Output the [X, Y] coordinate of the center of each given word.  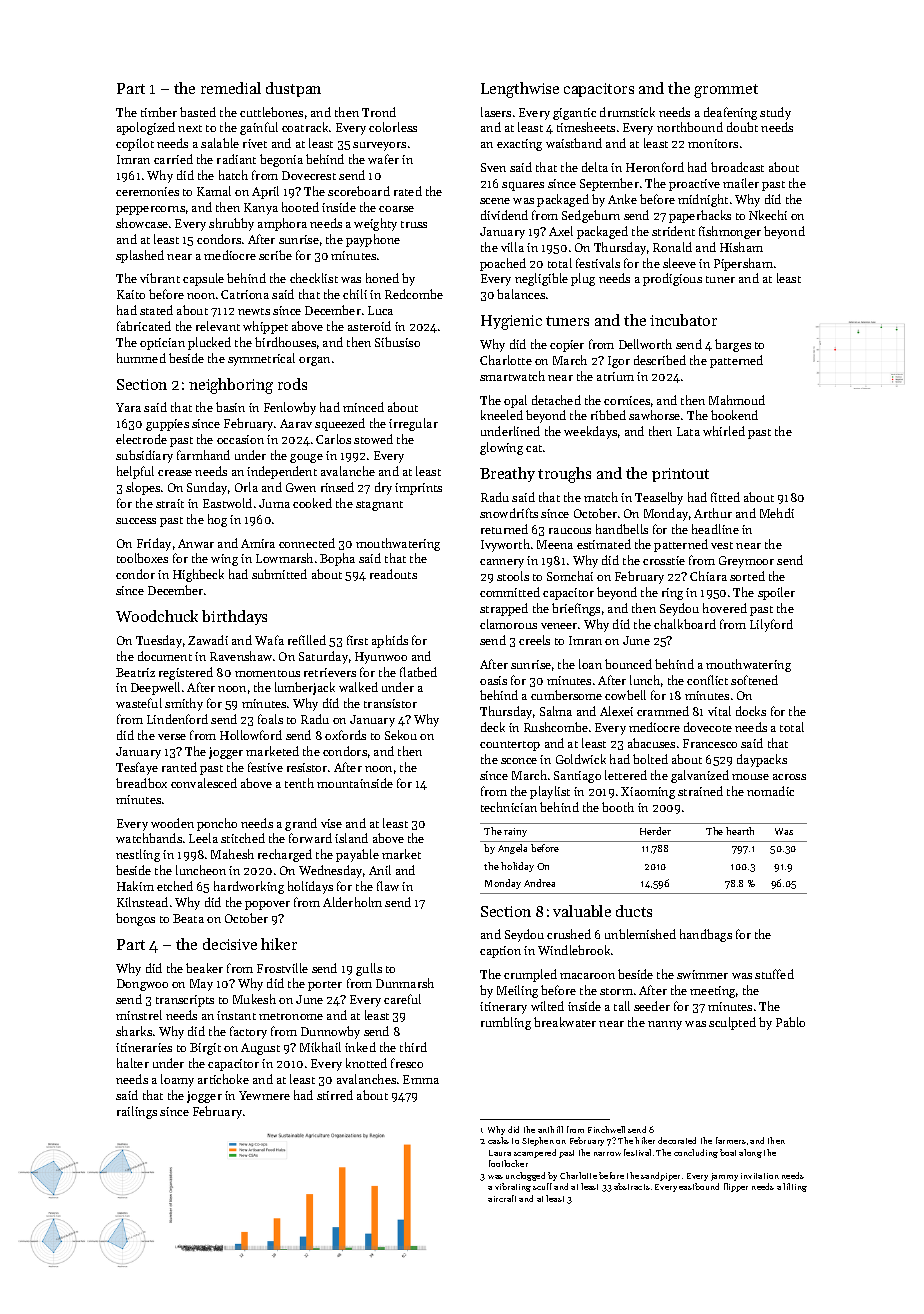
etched [175, 886]
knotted [366, 1063]
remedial [231, 88]
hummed [141, 358]
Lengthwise [520, 90]
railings [137, 1112]
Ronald [672, 247]
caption [500, 952]
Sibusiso [397, 342]
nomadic [770, 791]
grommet [726, 91]
